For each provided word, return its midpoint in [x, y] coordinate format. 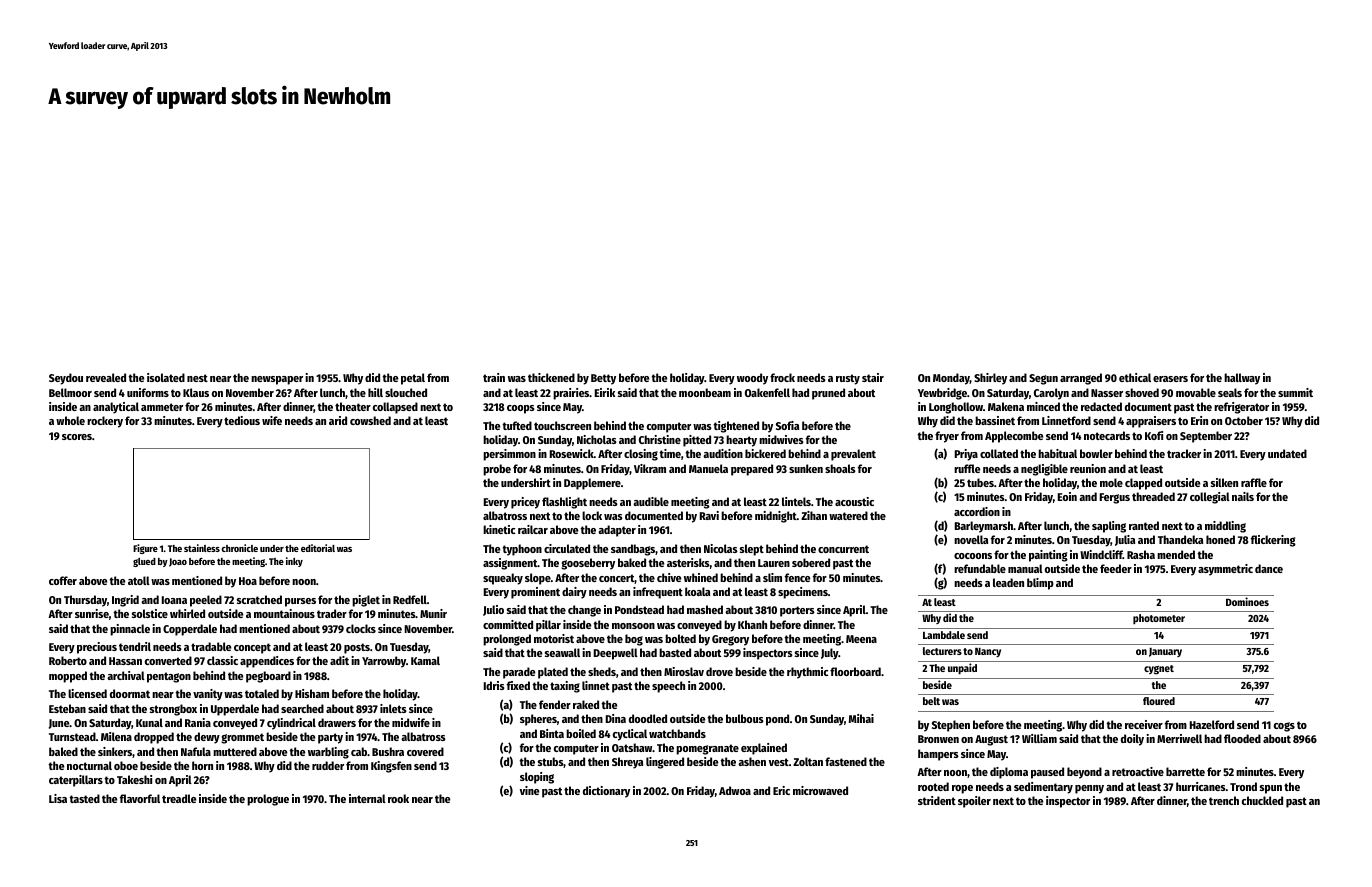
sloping [537, 778]
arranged [1081, 379]
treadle [179, 798]
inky [294, 562]
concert [617, 579]
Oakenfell [767, 392]
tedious [242, 420]
